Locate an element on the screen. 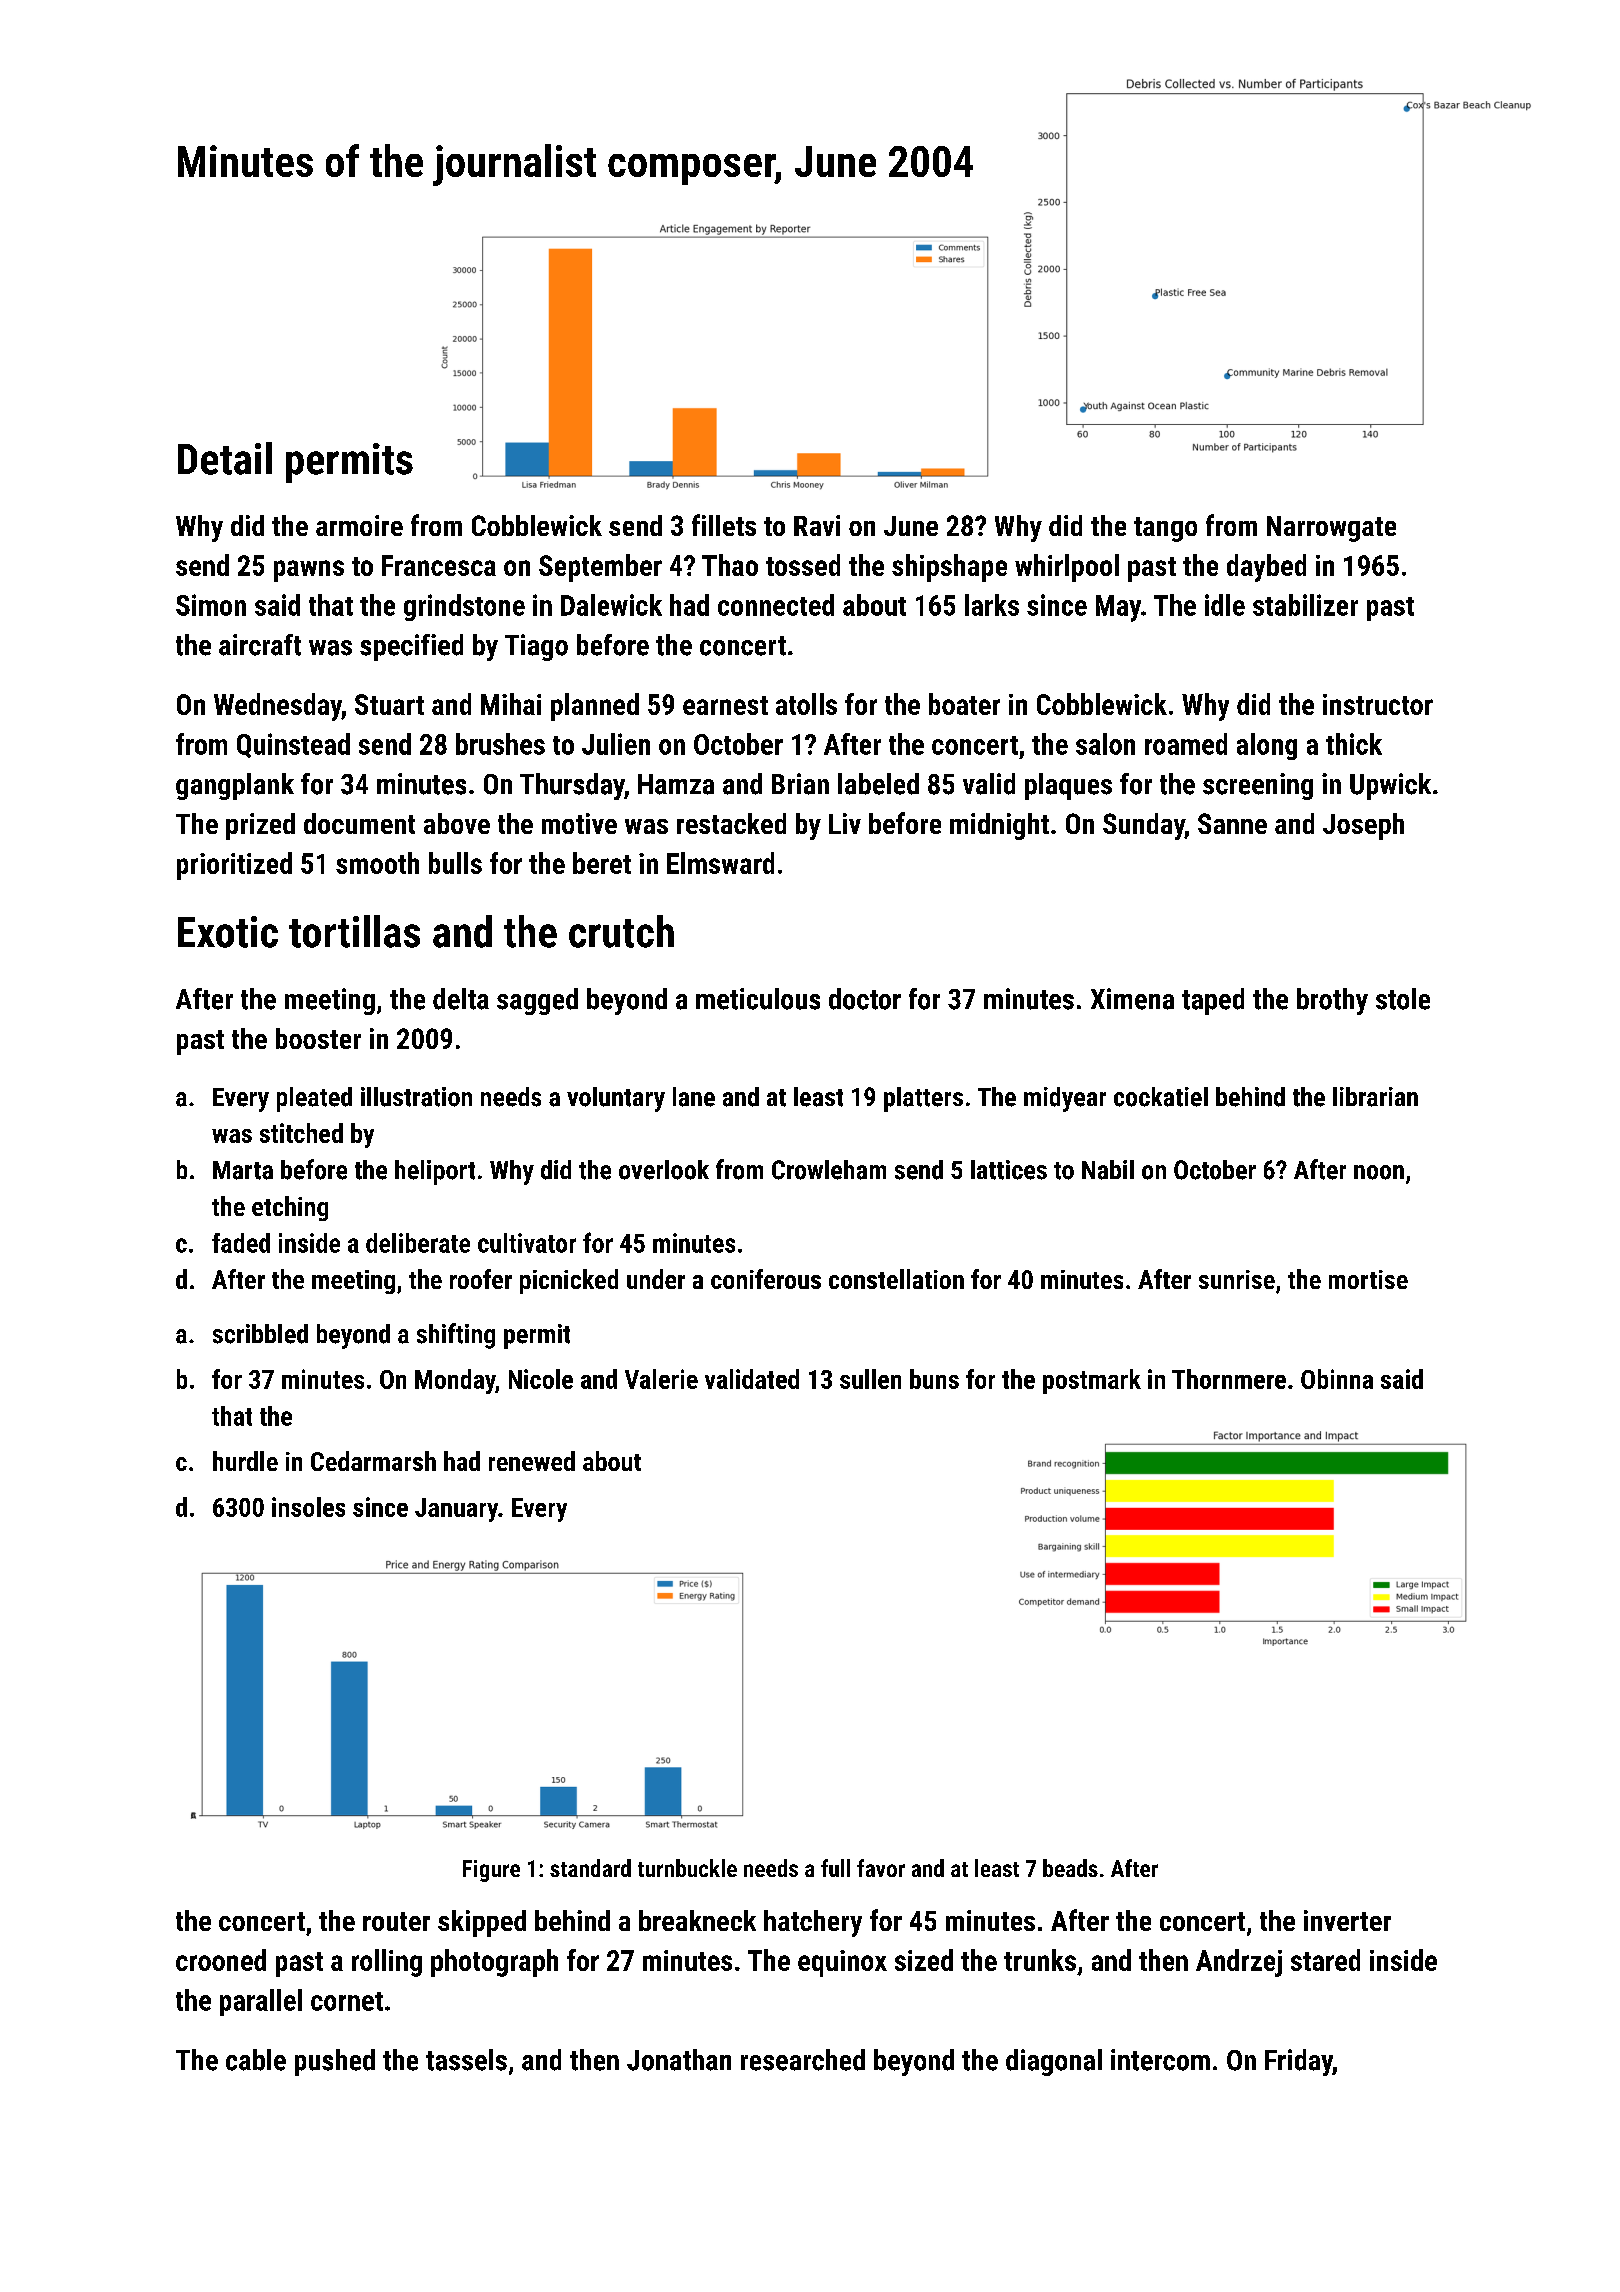 The image size is (1620, 2292). Ravi is located at coordinates (817, 525).
